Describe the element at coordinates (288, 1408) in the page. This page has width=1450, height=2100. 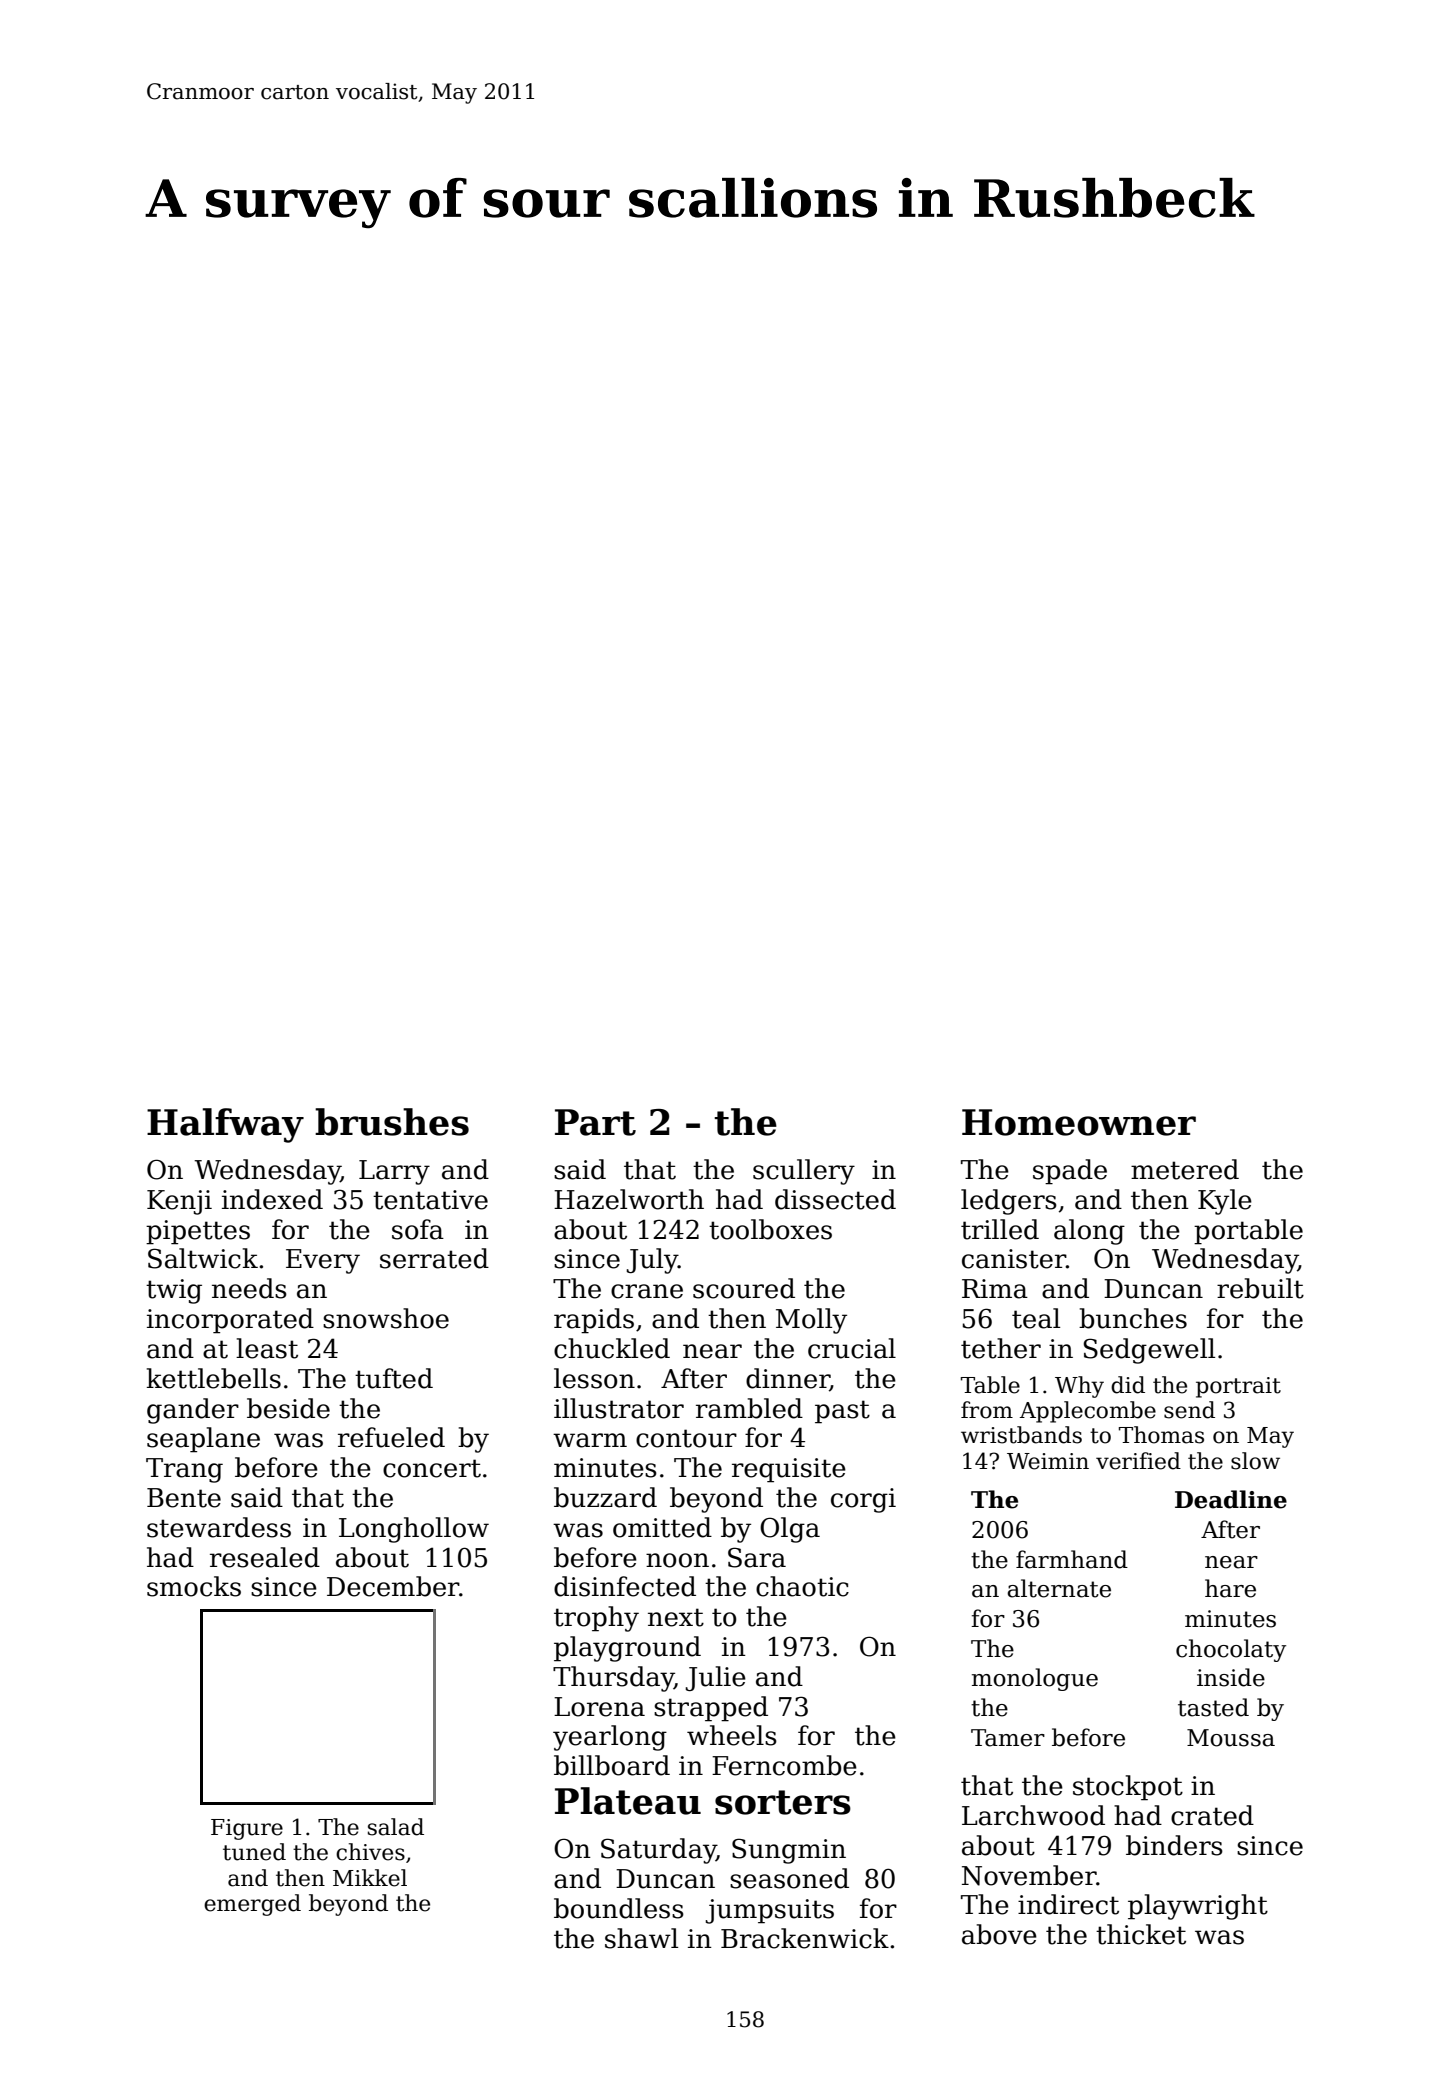
I see `beside` at that location.
